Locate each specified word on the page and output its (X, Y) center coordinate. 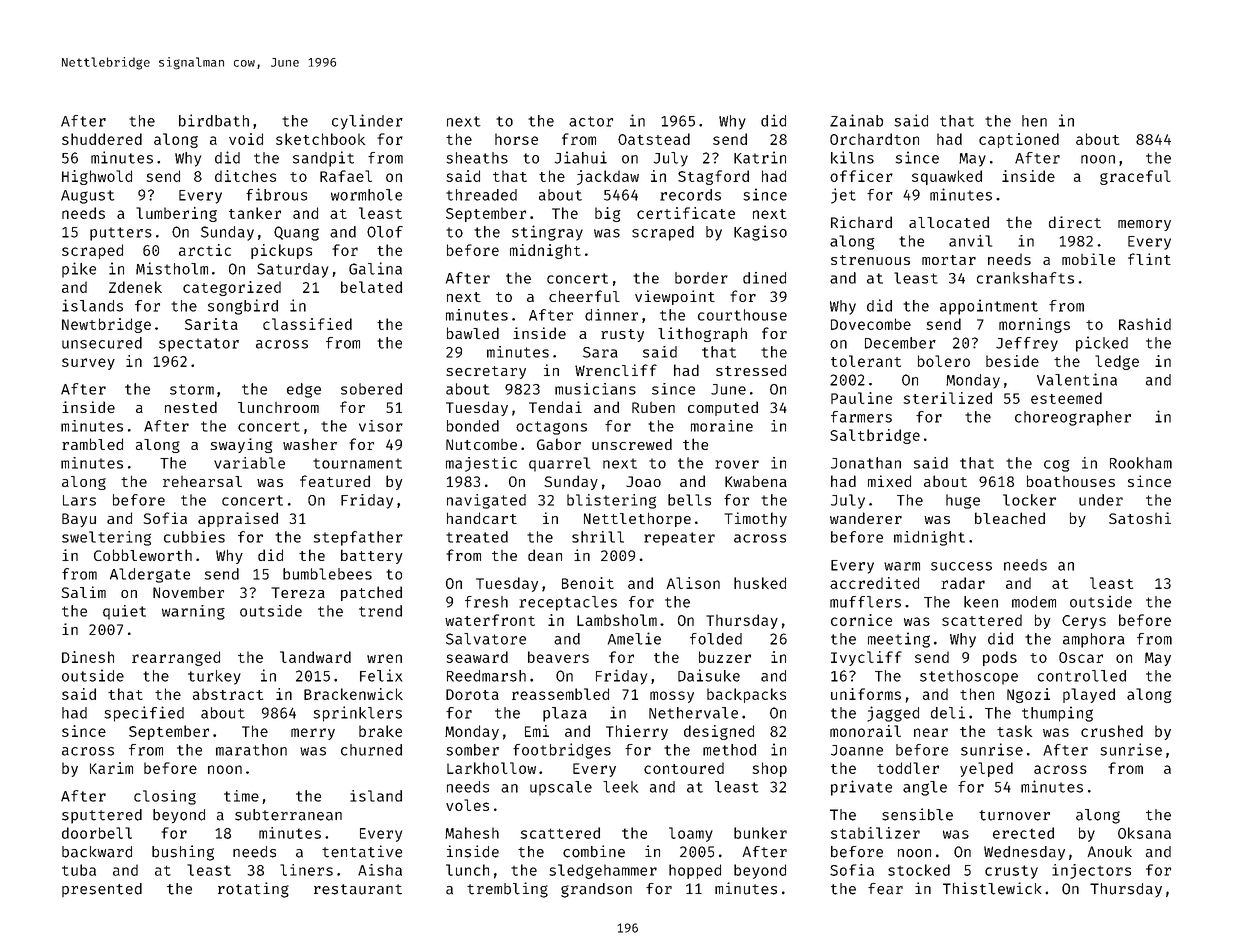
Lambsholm (617, 620)
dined (764, 278)
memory (1144, 225)
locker (1029, 500)
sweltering (106, 538)
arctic (205, 250)
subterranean (288, 815)
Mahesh (472, 833)
